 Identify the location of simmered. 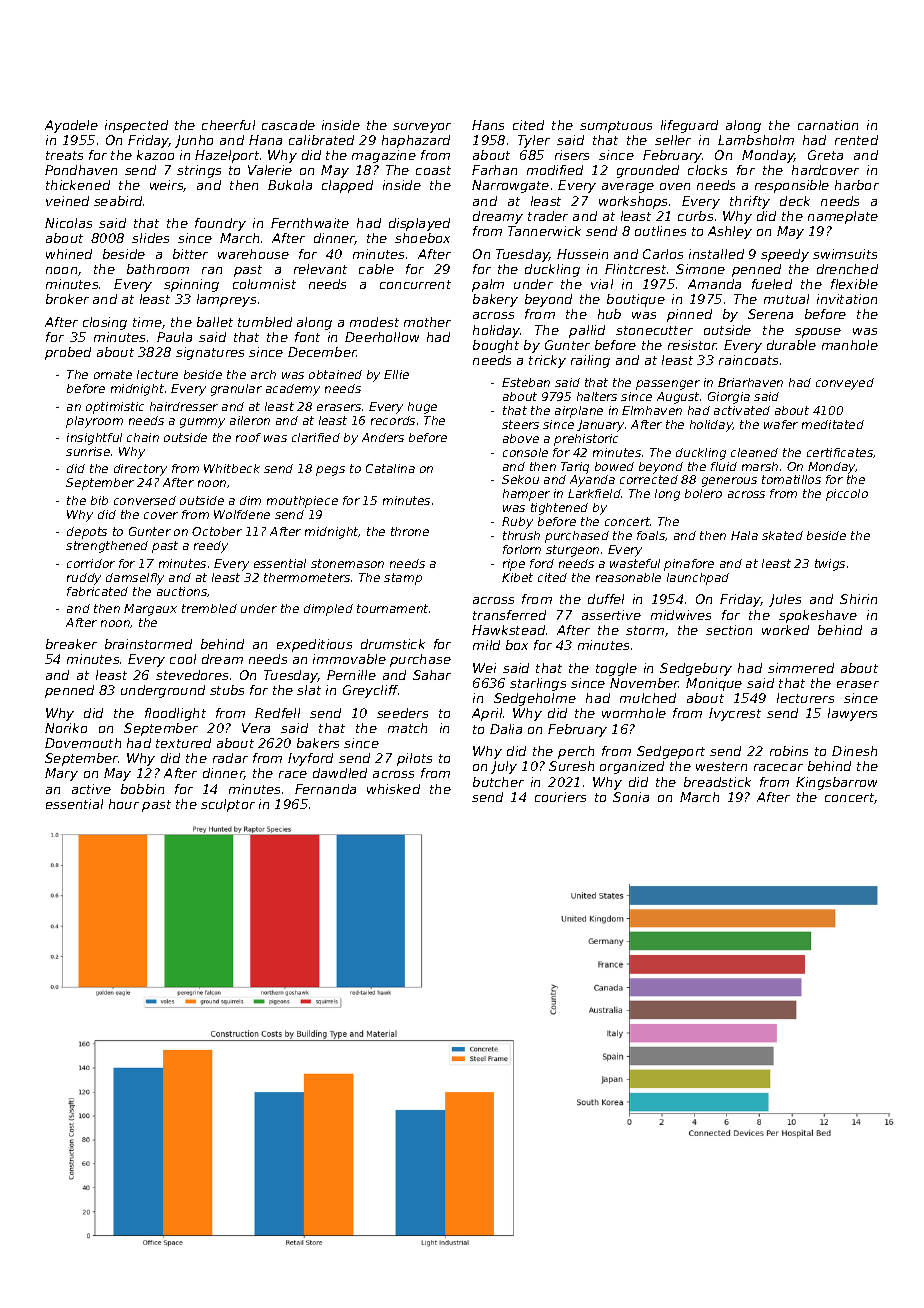
(801, 668).
